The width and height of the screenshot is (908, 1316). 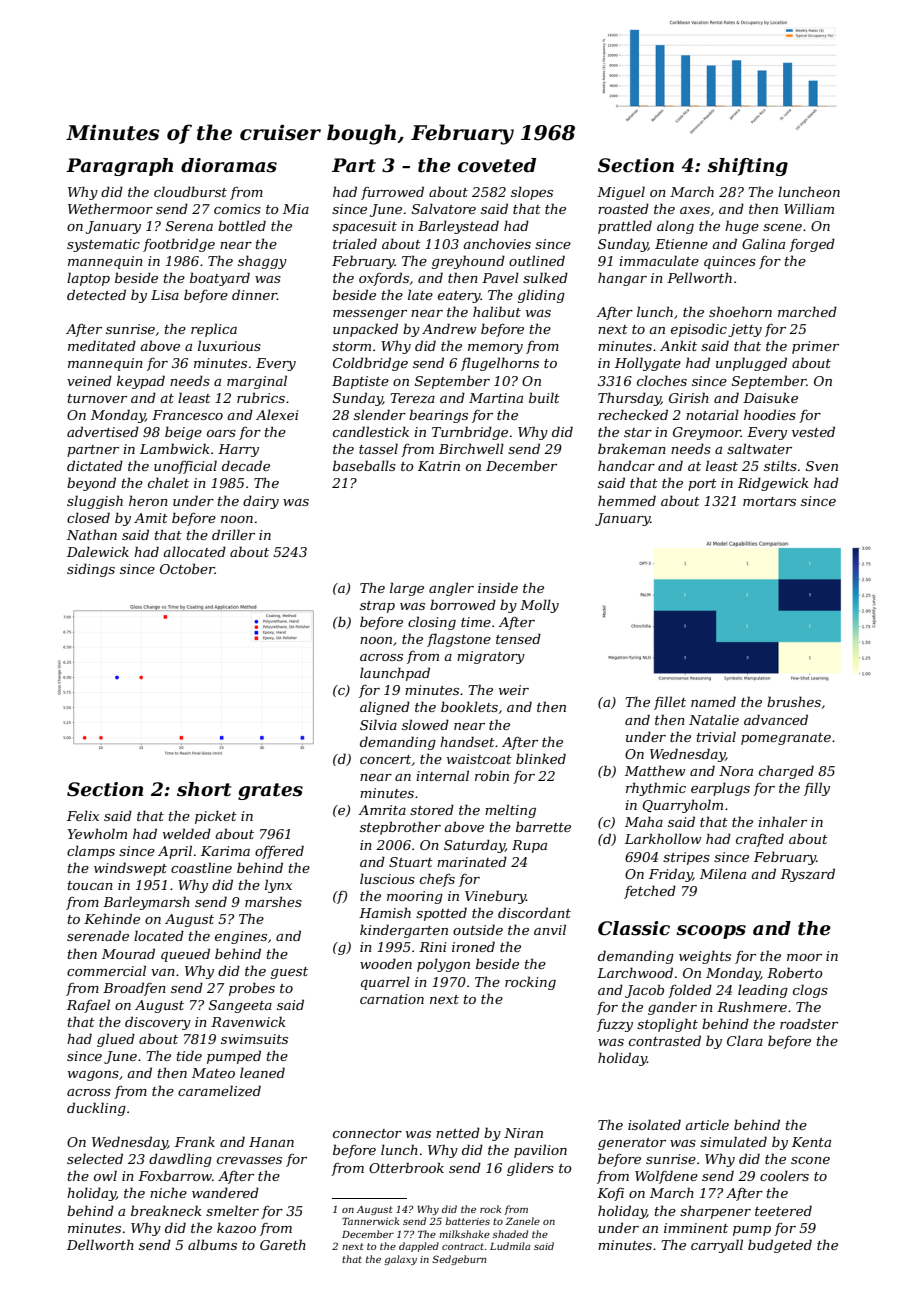 I want to click on Sedgeburn, so click(x=459, y=1260).
